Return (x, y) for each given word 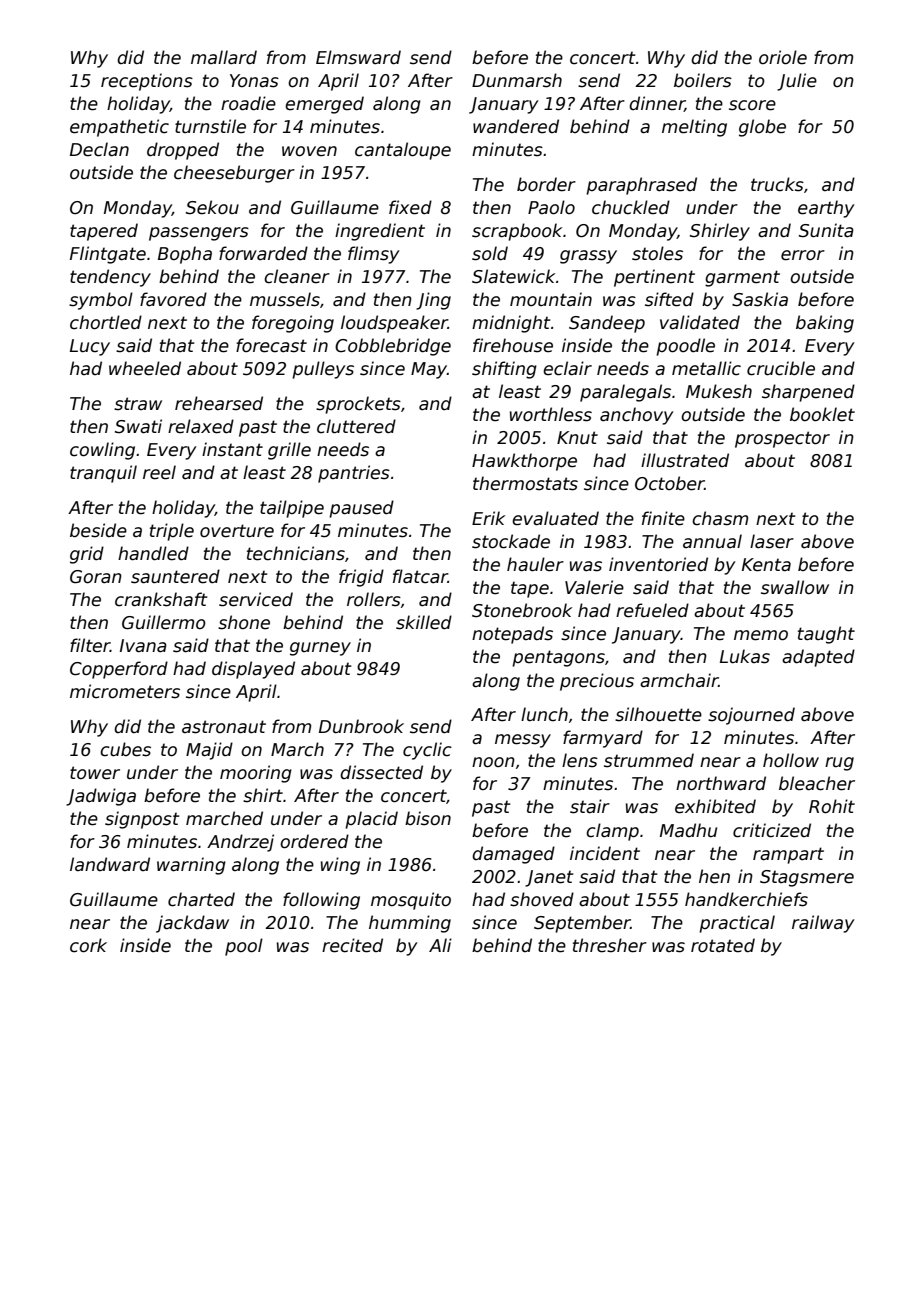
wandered (516, 126)
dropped (183, 151)
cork (88, 945)
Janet (549, 878)
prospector (782, 439)
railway (823, 924)
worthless (551, 414)
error (803, 255)
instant (232, 449)
